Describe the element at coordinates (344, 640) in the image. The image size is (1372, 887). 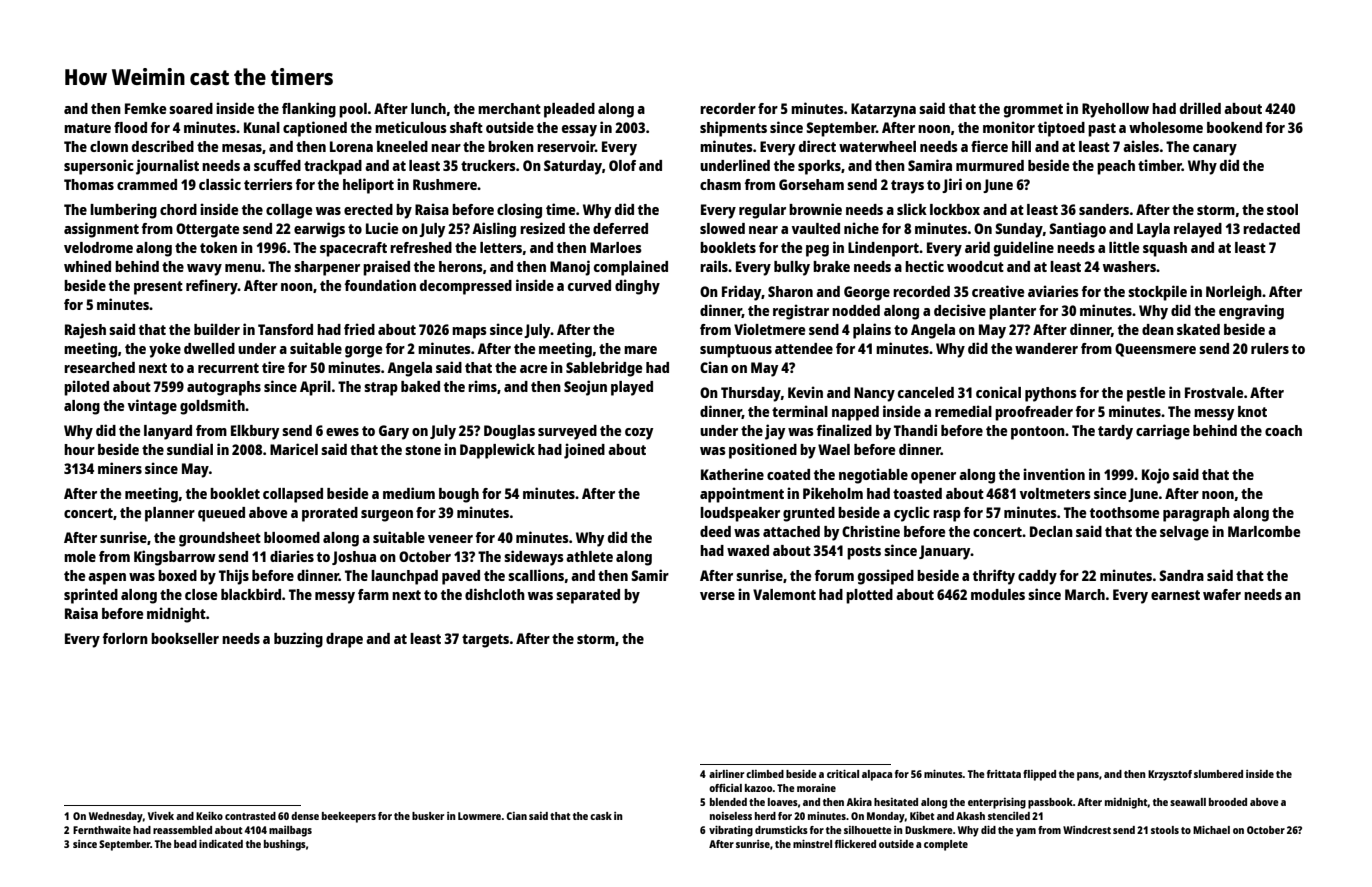
I see `drape` at that location.
